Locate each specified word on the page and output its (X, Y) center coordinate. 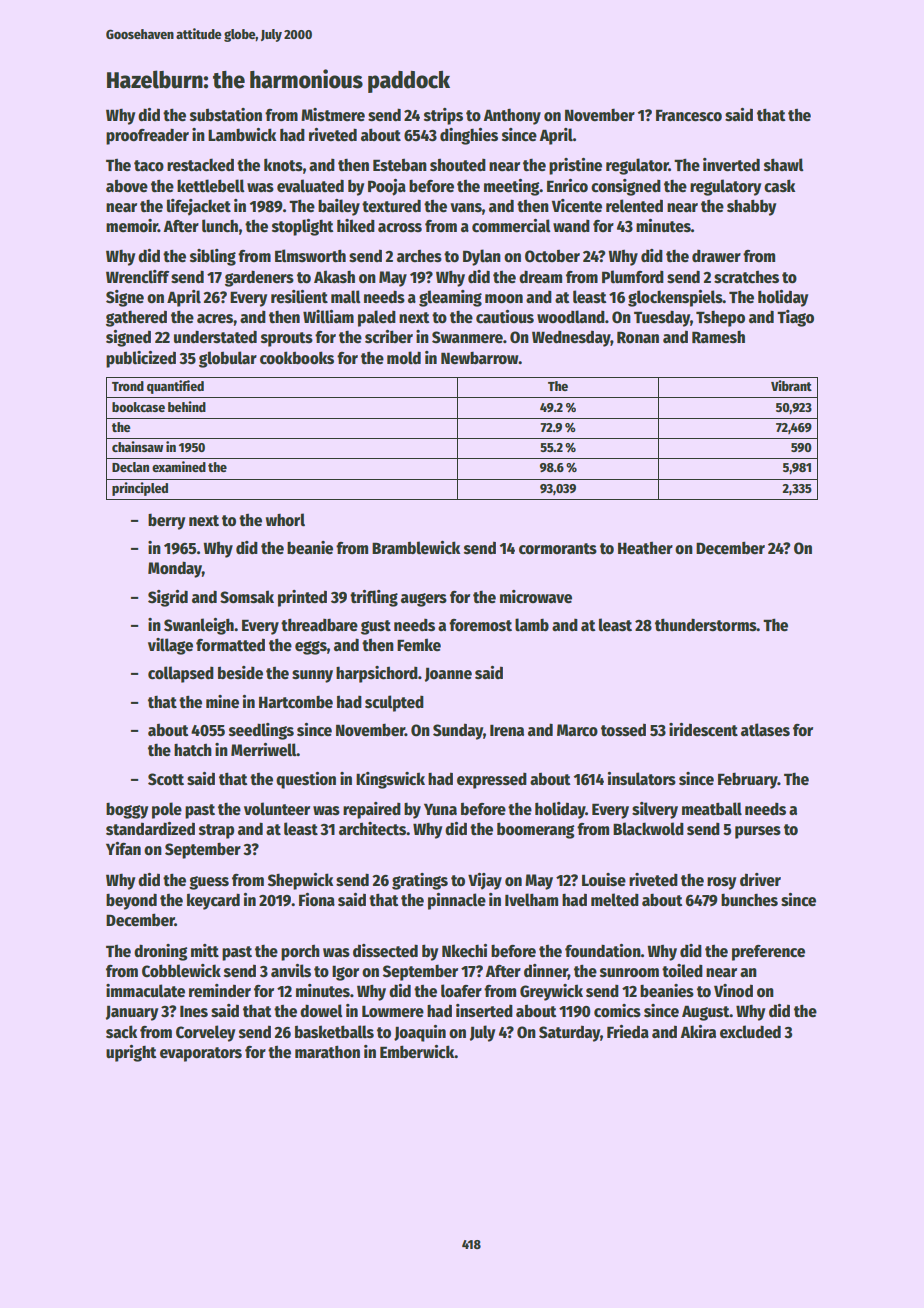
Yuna (440, 809)
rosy (721, 883)
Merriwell (264, 750)
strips (443, 116)
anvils (291, 971)
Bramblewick (416, 547)
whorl (285, 520)
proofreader (147, 136)
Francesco (689, 115)
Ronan (638, 337)
